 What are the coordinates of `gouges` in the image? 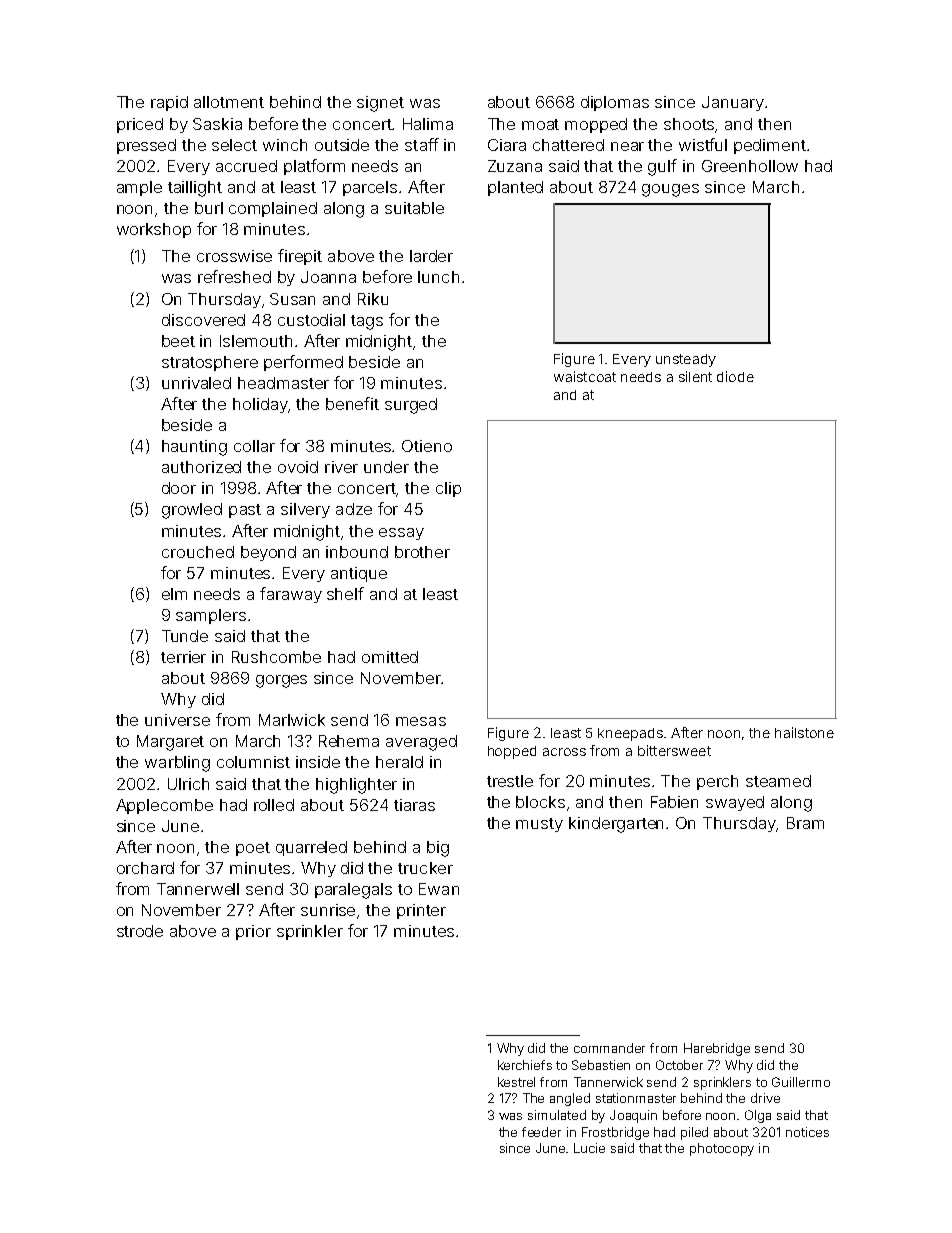 It's located at (670, 190).
